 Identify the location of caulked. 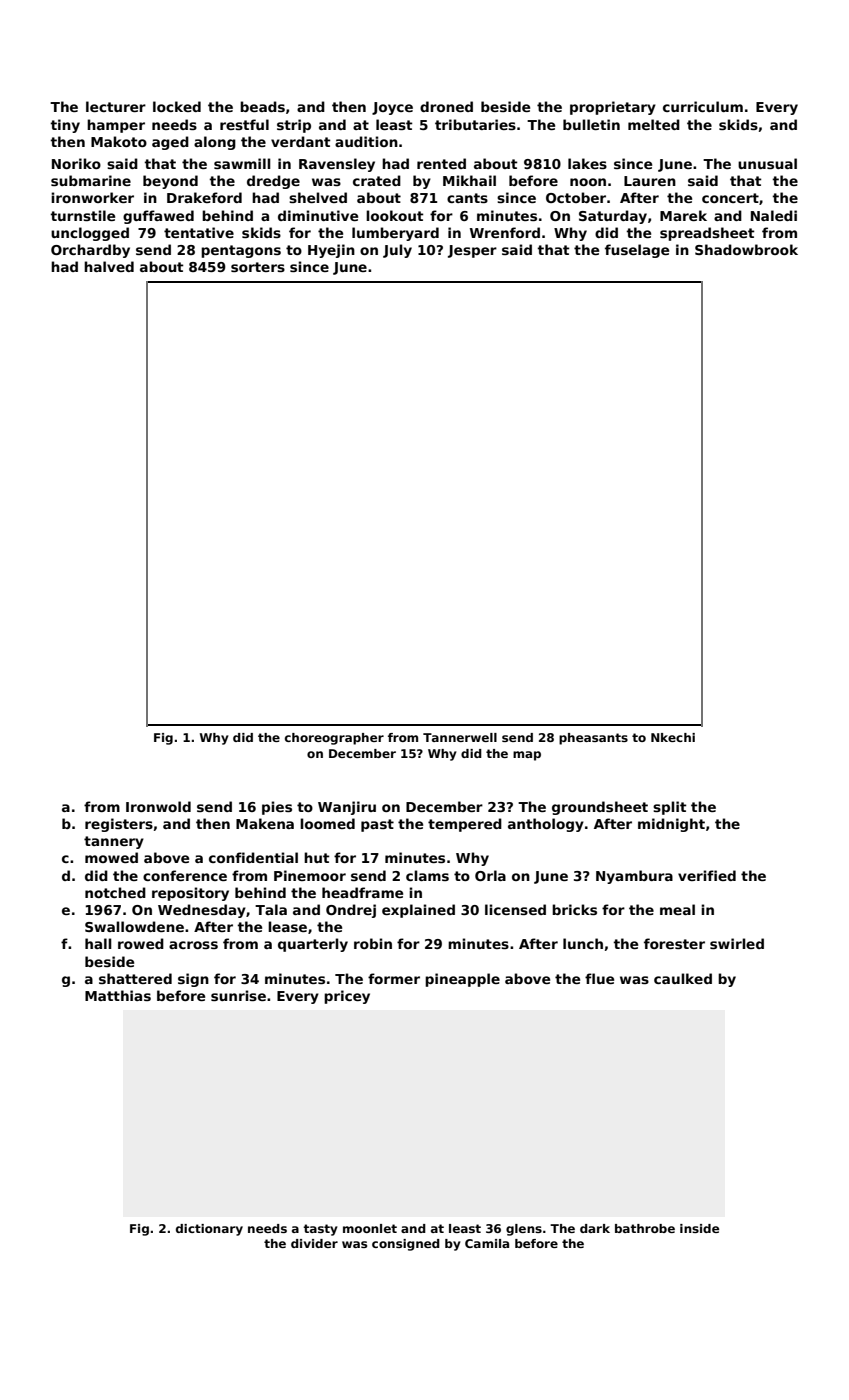
(683, 978).
